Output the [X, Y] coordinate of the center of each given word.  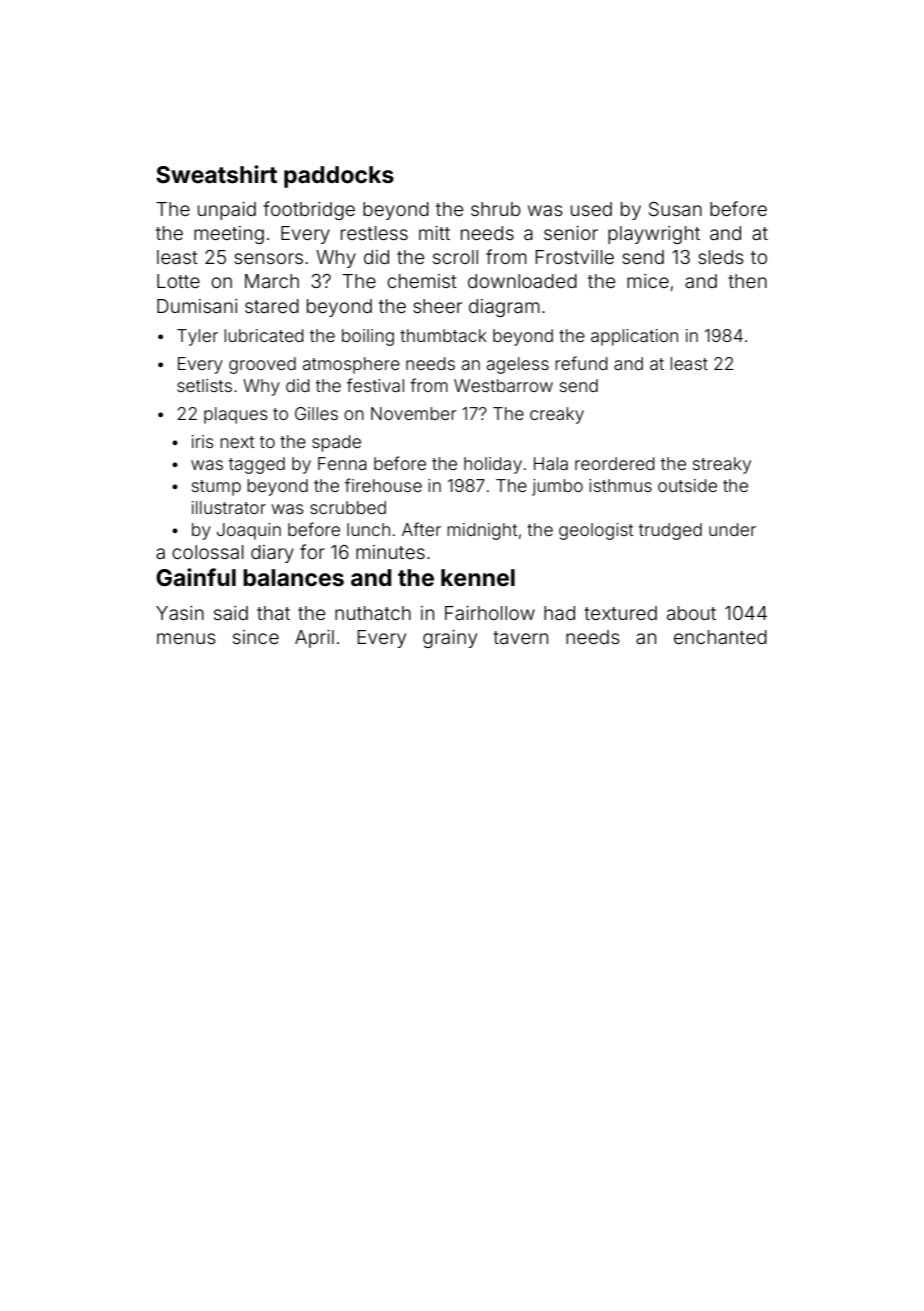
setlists [204, 385]
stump [216, 488]
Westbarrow [503, 385]
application [634, 337]
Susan [675, 209]
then [747, 281]
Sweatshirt [216, 174]
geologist [596, 531]
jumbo [557, 487]
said [231, 613]
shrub [496, 209]
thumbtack [443, 335]
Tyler [197, 337]
